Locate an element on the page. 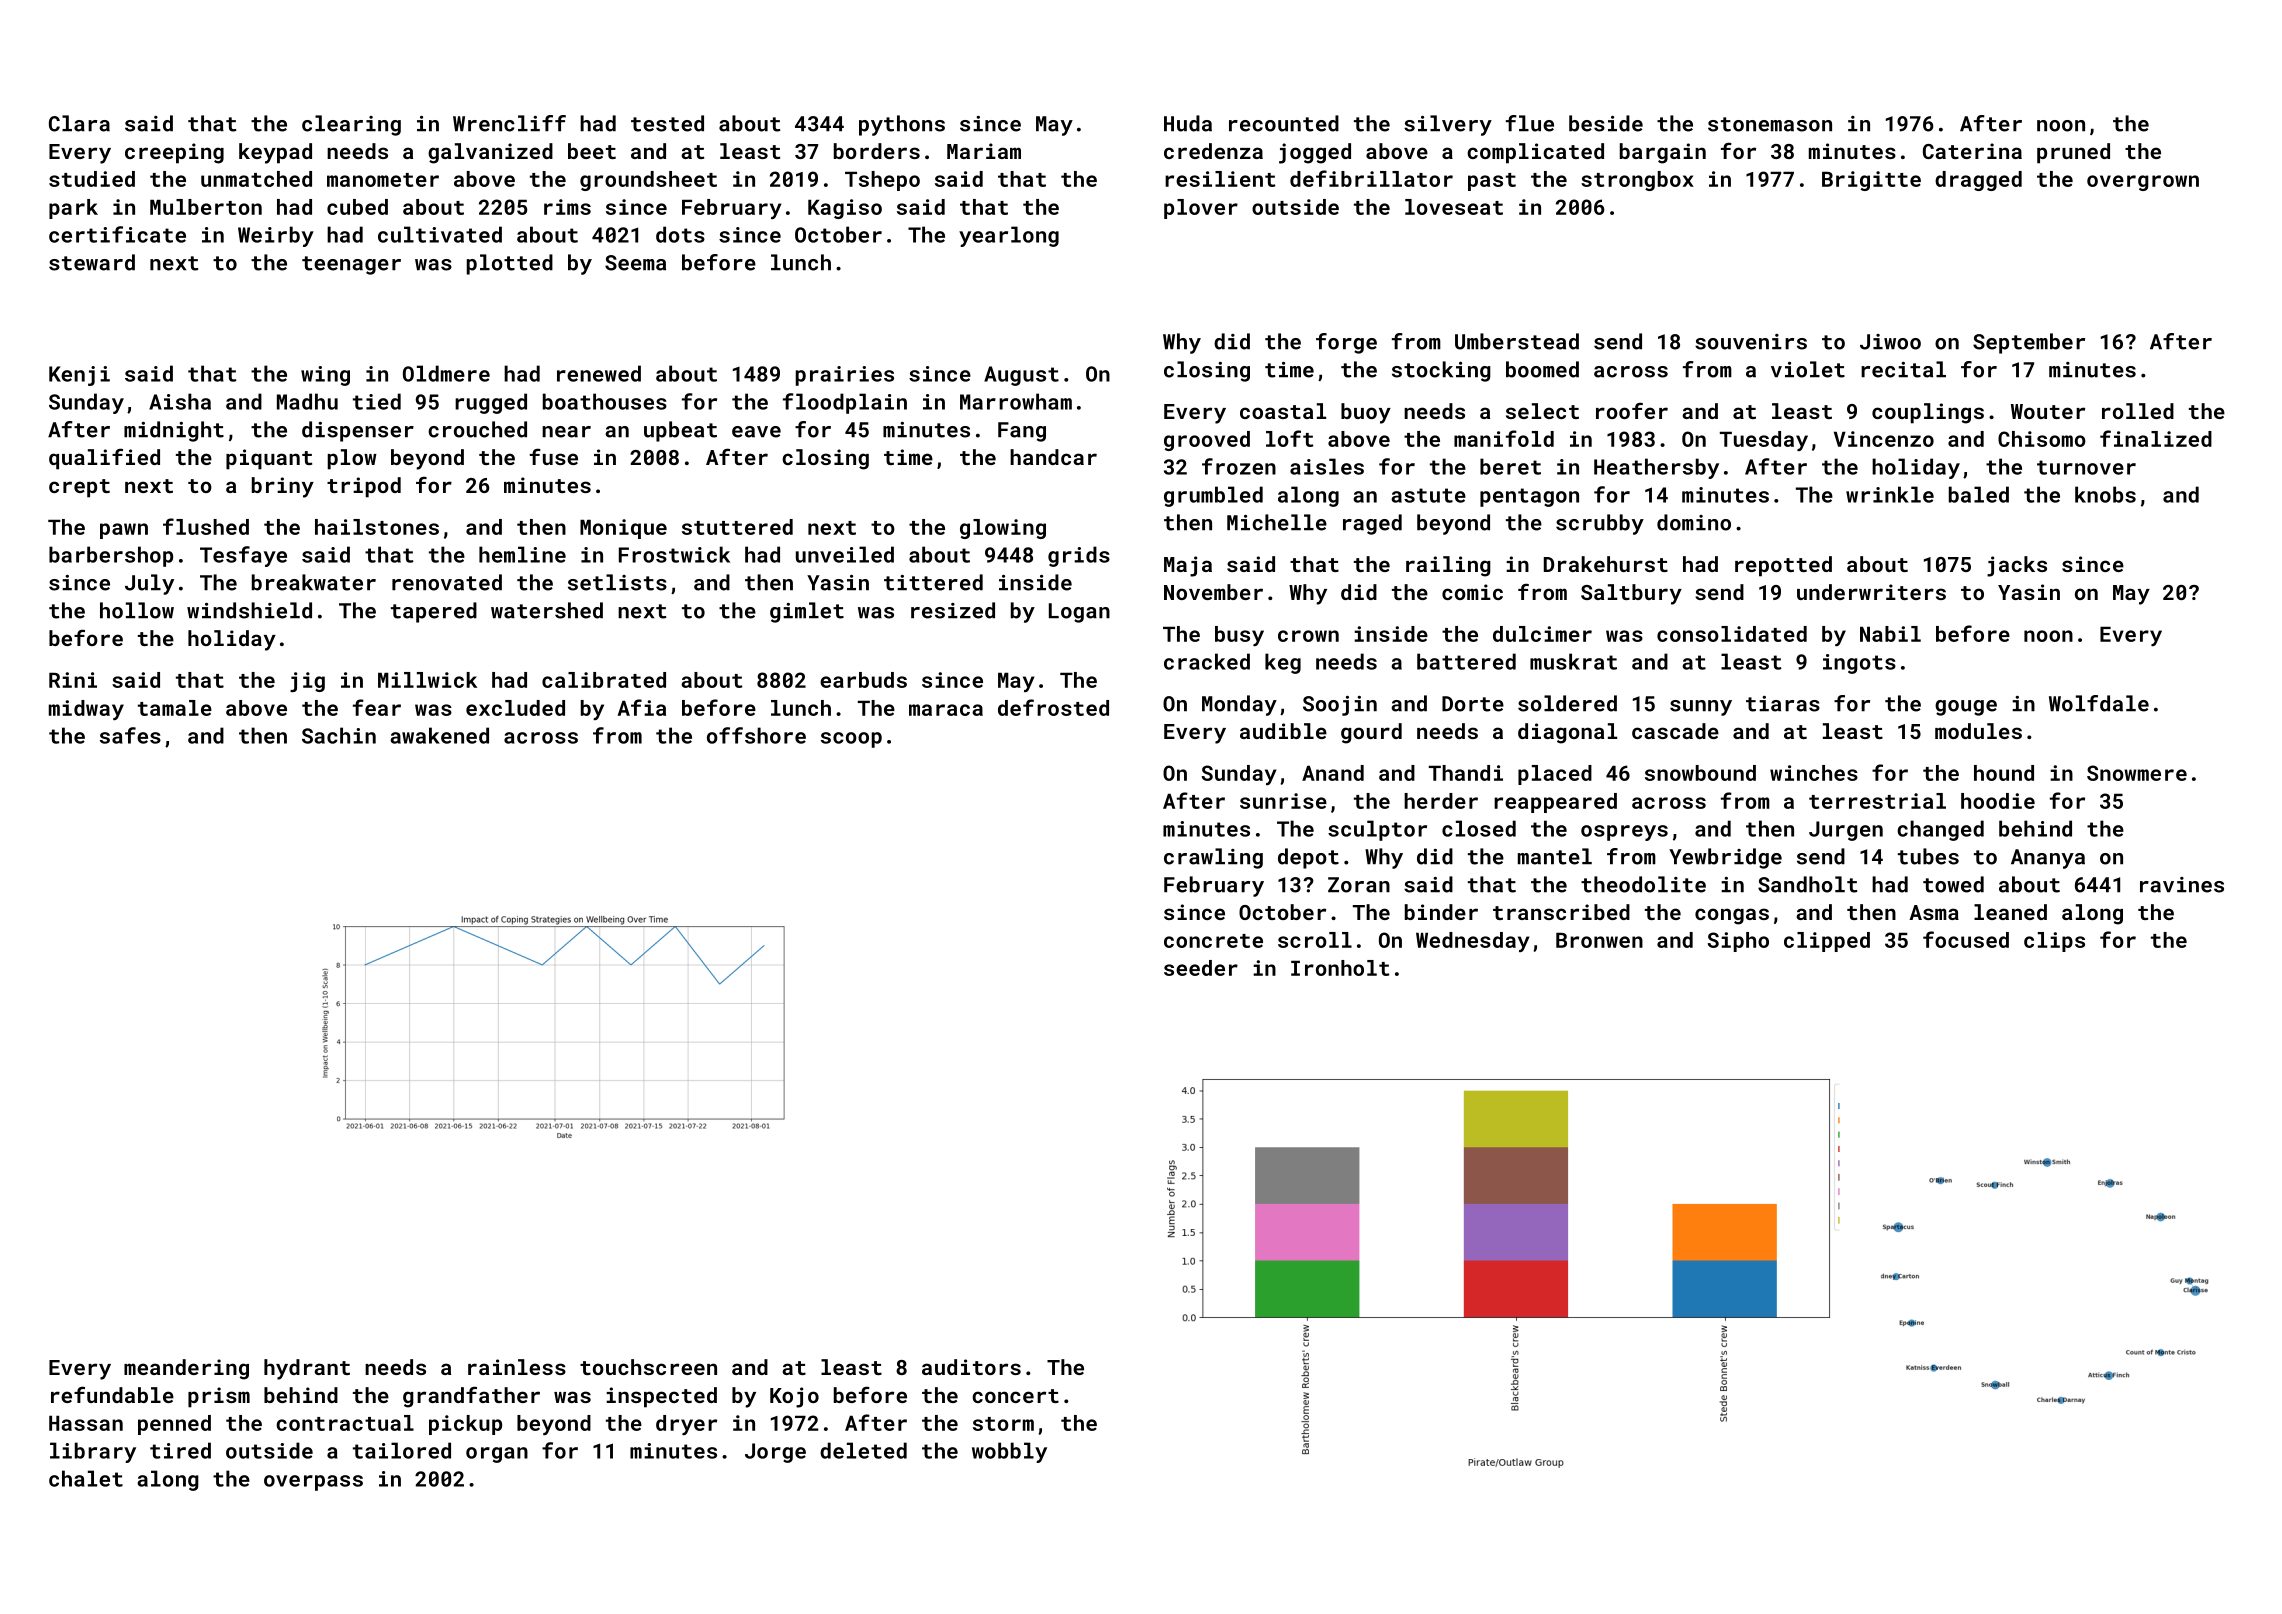 The image size is (2282, 1614). cascade is located at coordinates (1675, 731).
